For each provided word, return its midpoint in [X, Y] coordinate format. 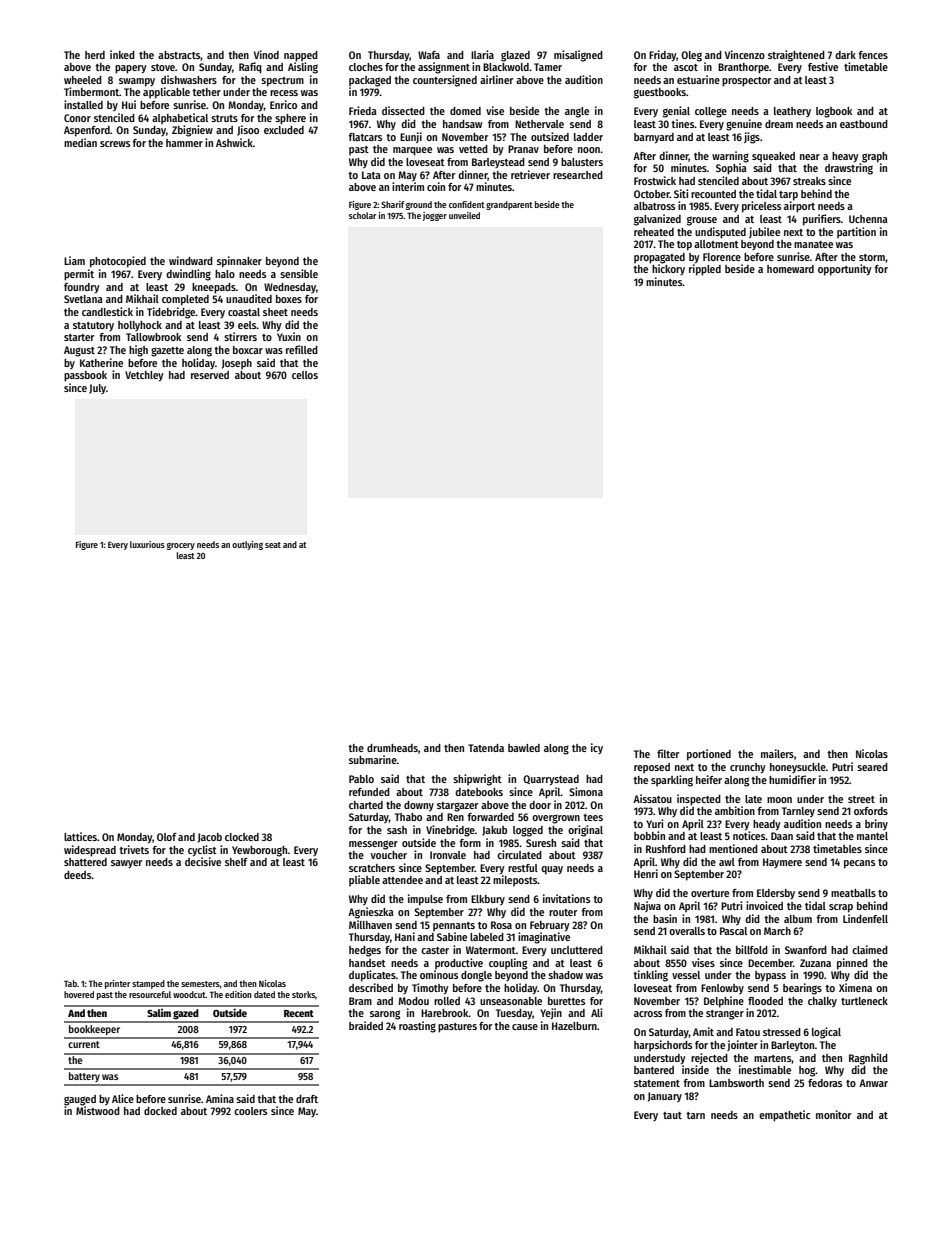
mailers [777, 753]
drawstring [849, 169]
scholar [362, 215]
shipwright [477, 780]
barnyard [654, 138]
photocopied [118, 262]
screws [115, 144]
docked [160, 1111]
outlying [247, 545]
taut [672, 1115]
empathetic [784, 1116]
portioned [709, 755]
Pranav [523, 149]
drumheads [392, 748]
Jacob [210, 838]
